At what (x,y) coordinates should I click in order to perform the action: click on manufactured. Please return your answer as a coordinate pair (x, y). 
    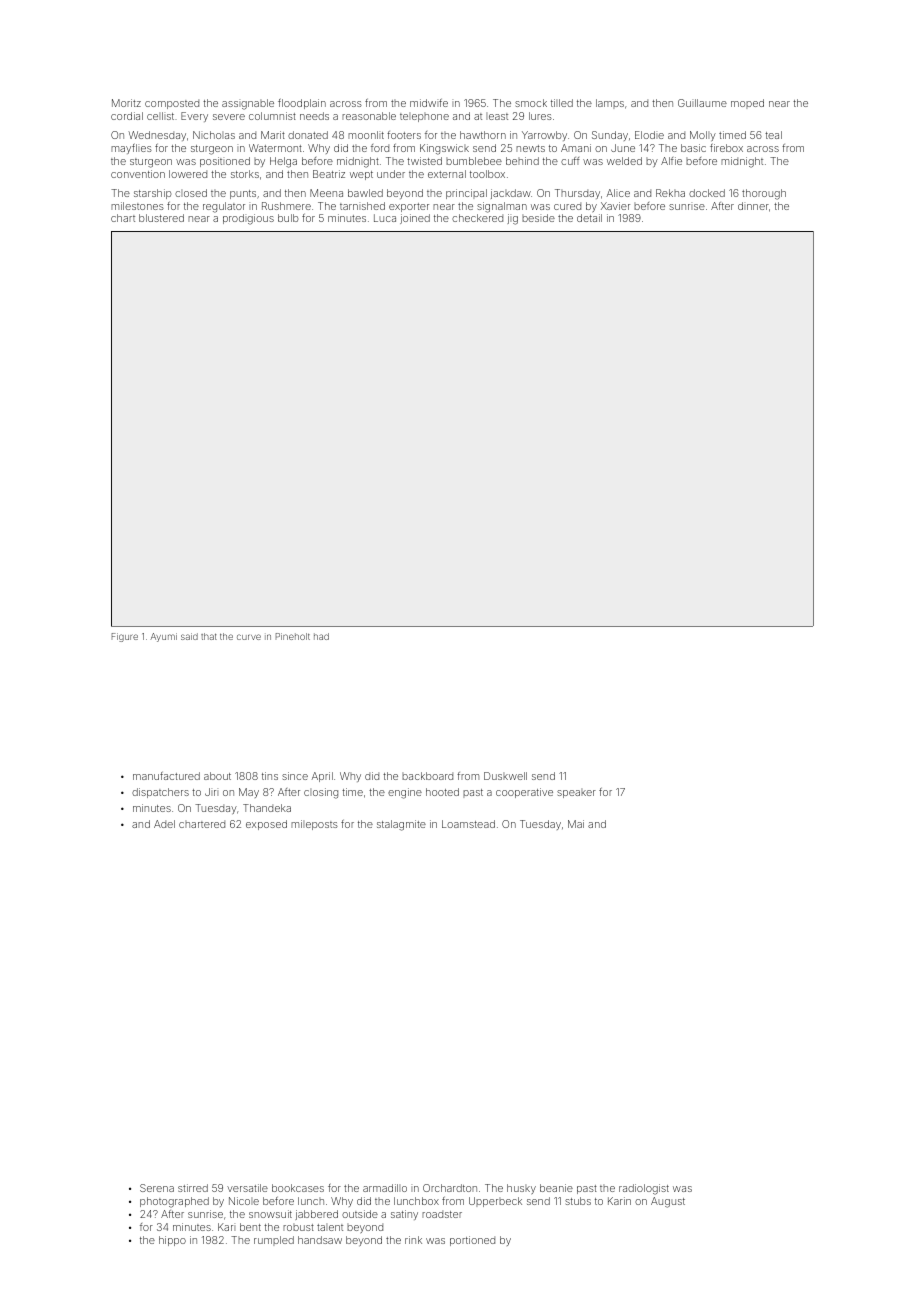
    Looking at the image, I should click on (166, 776).
